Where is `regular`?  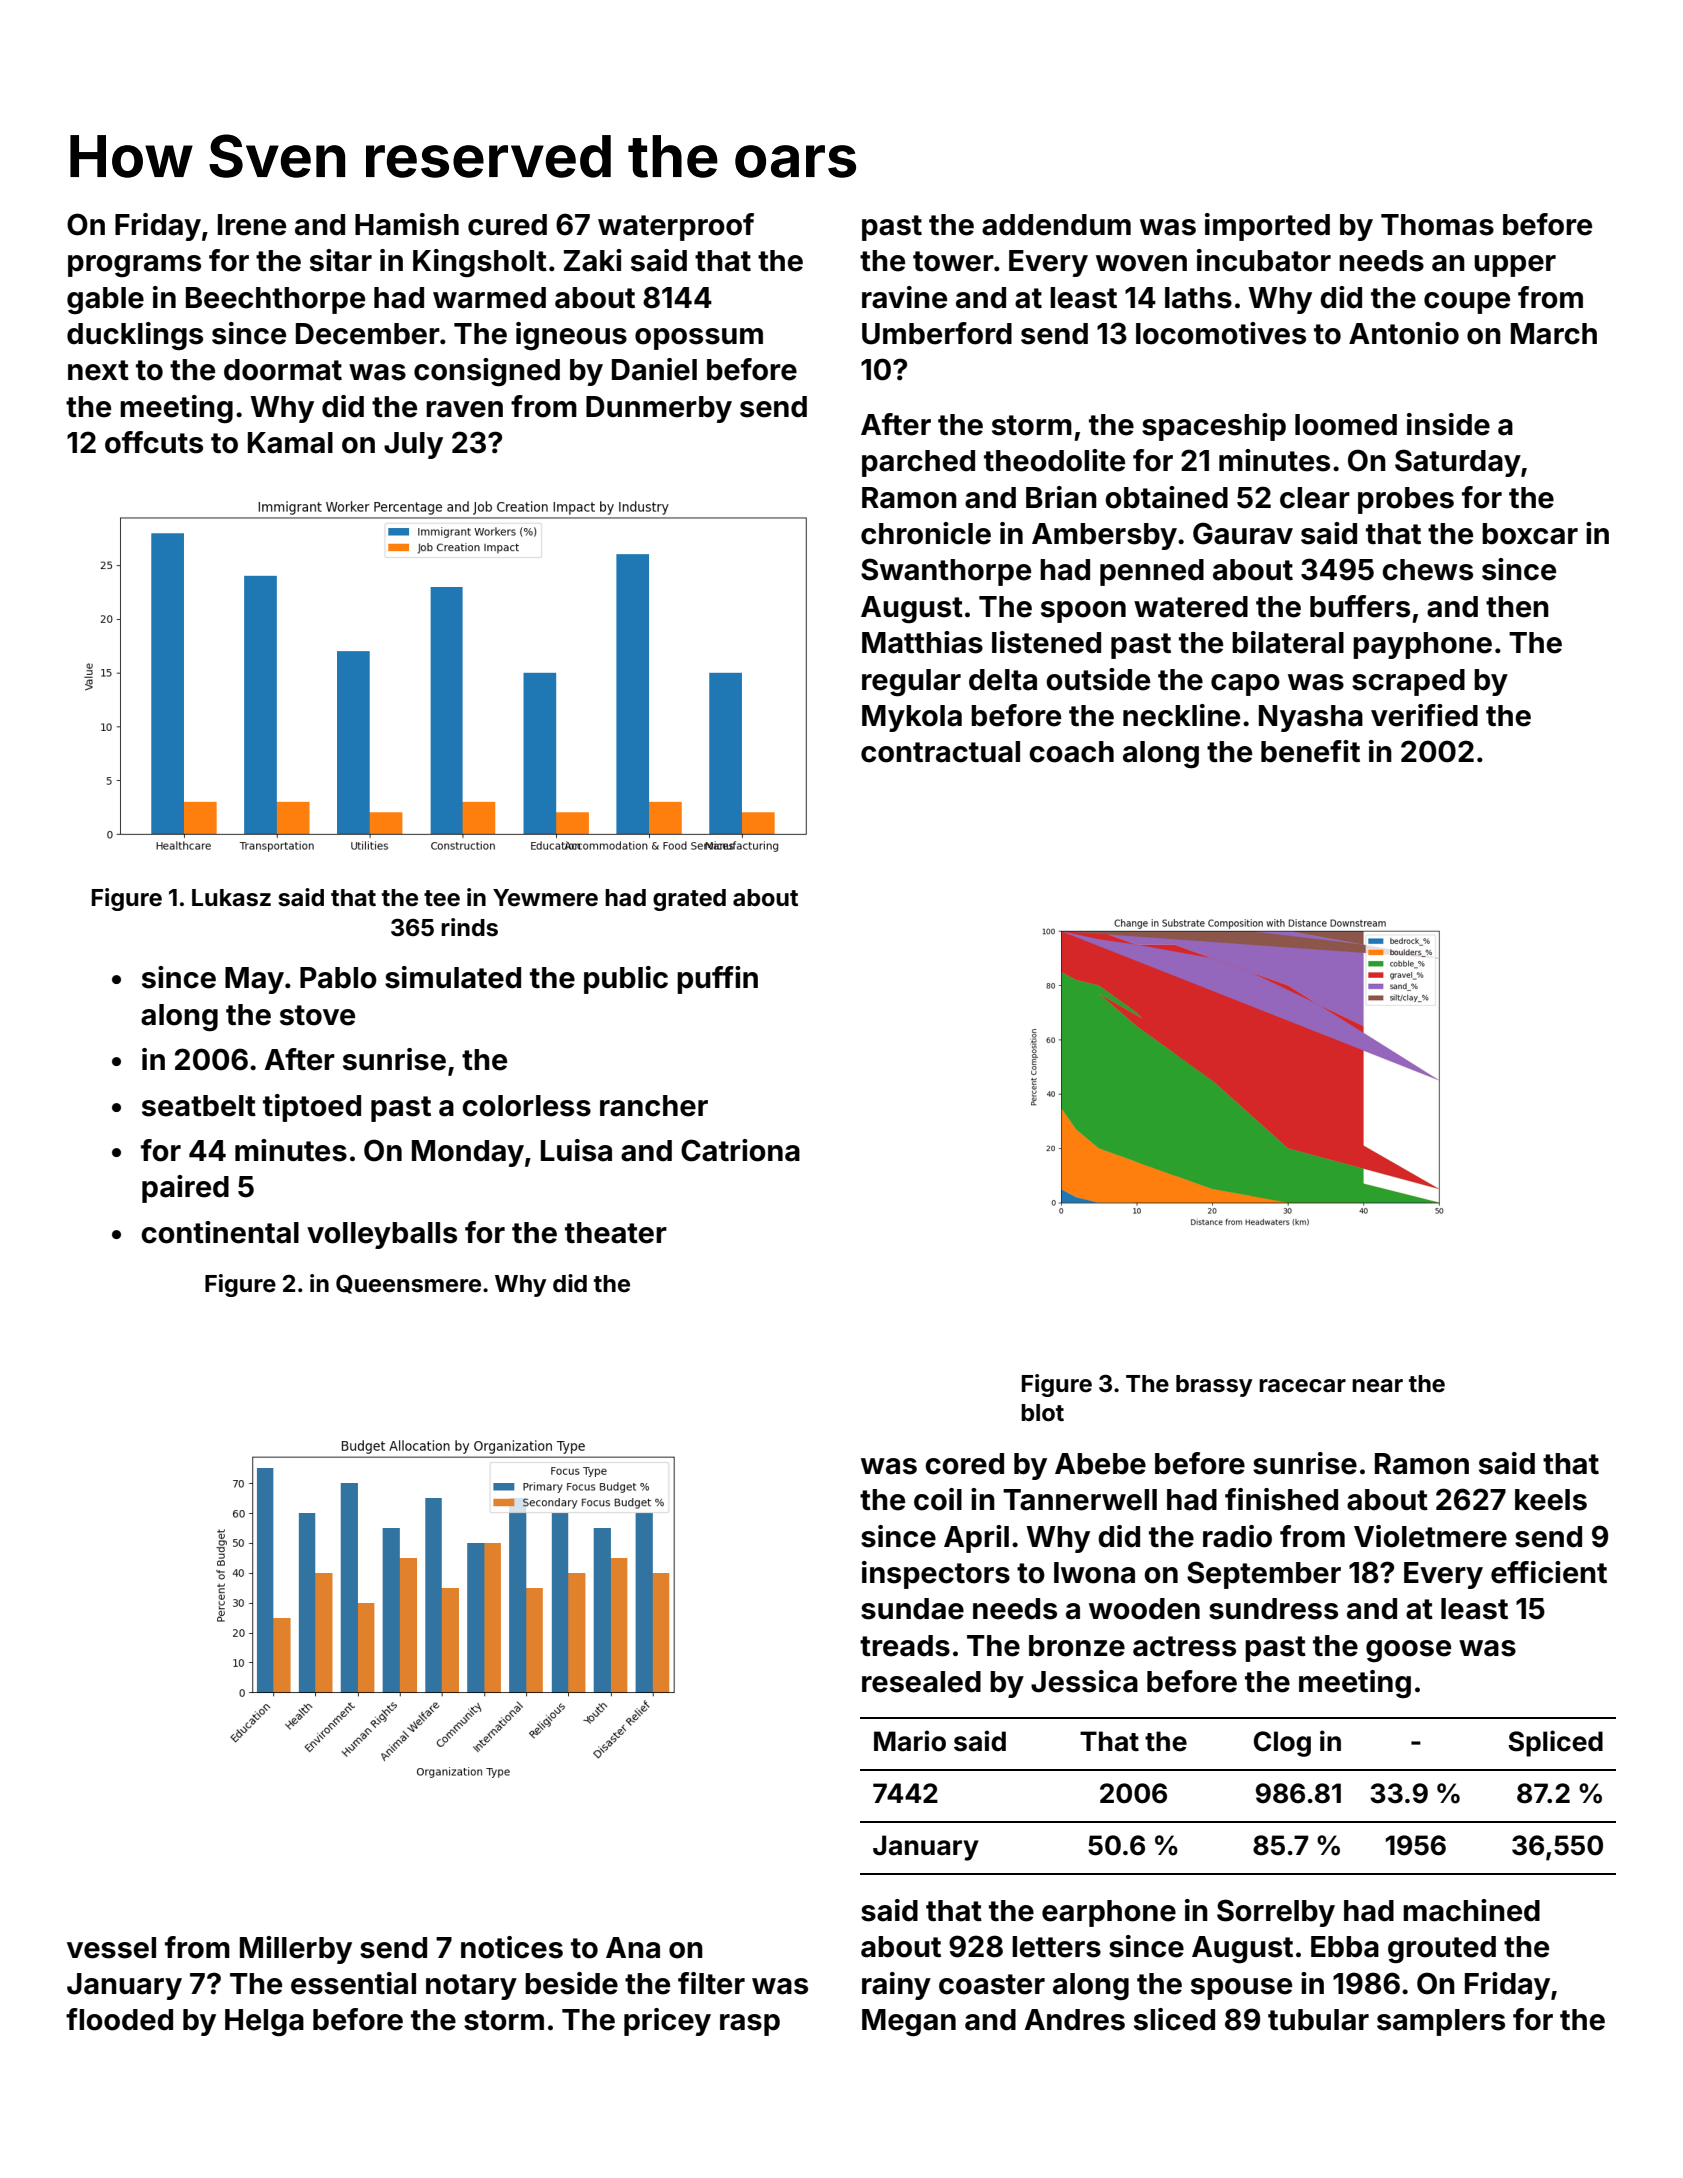 regular is located at coordinates (911, 683).
